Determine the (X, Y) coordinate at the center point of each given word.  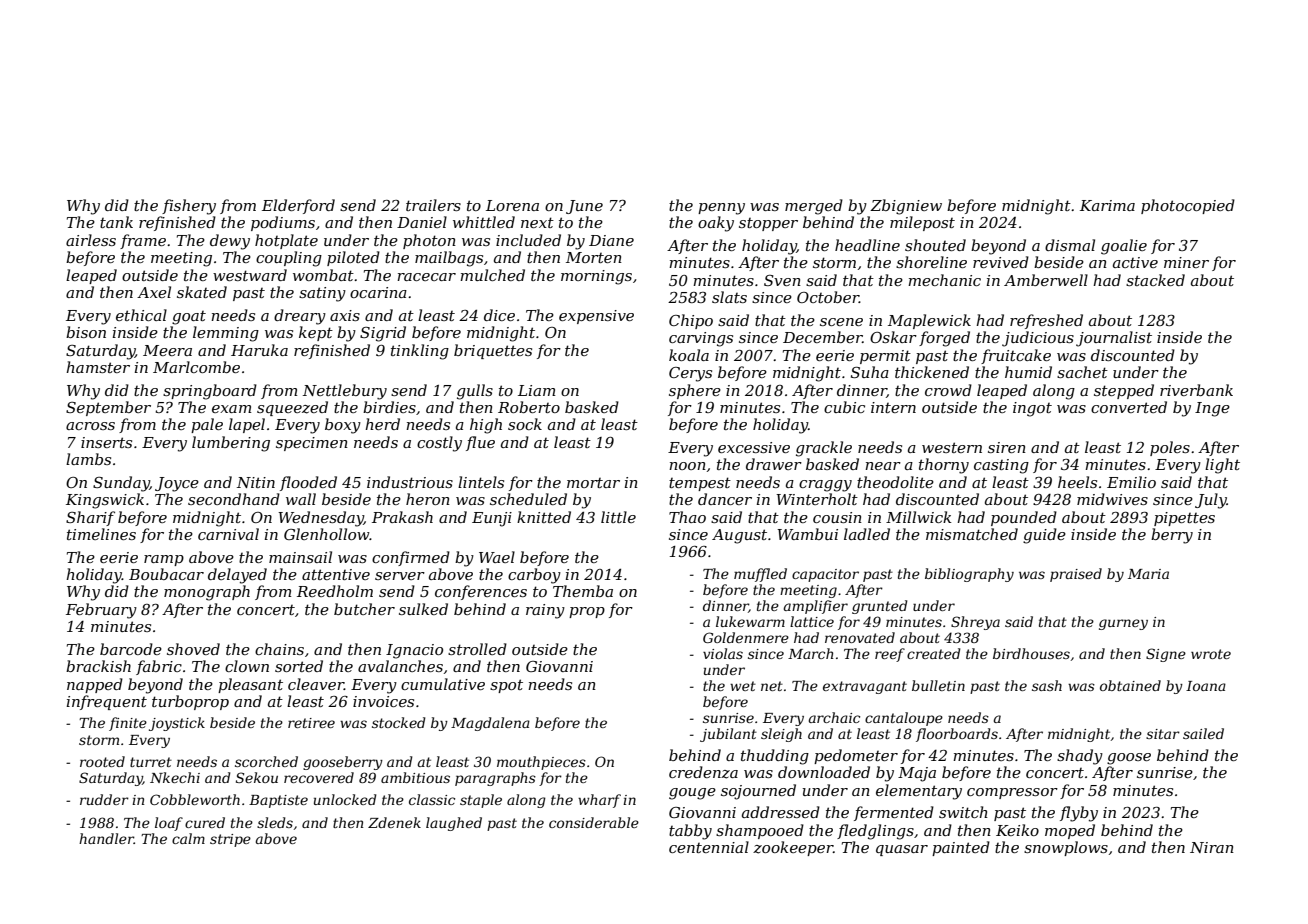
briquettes (493, 351)
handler (106, 838)
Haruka (259, 350)
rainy (545, 611)
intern (893, 407)
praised (1076, 575)
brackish (98, 666)
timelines (101, 534)
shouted (935, 245)
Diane (611, 240)
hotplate (286, 241)
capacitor (825, 575)
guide (1044, 536)
